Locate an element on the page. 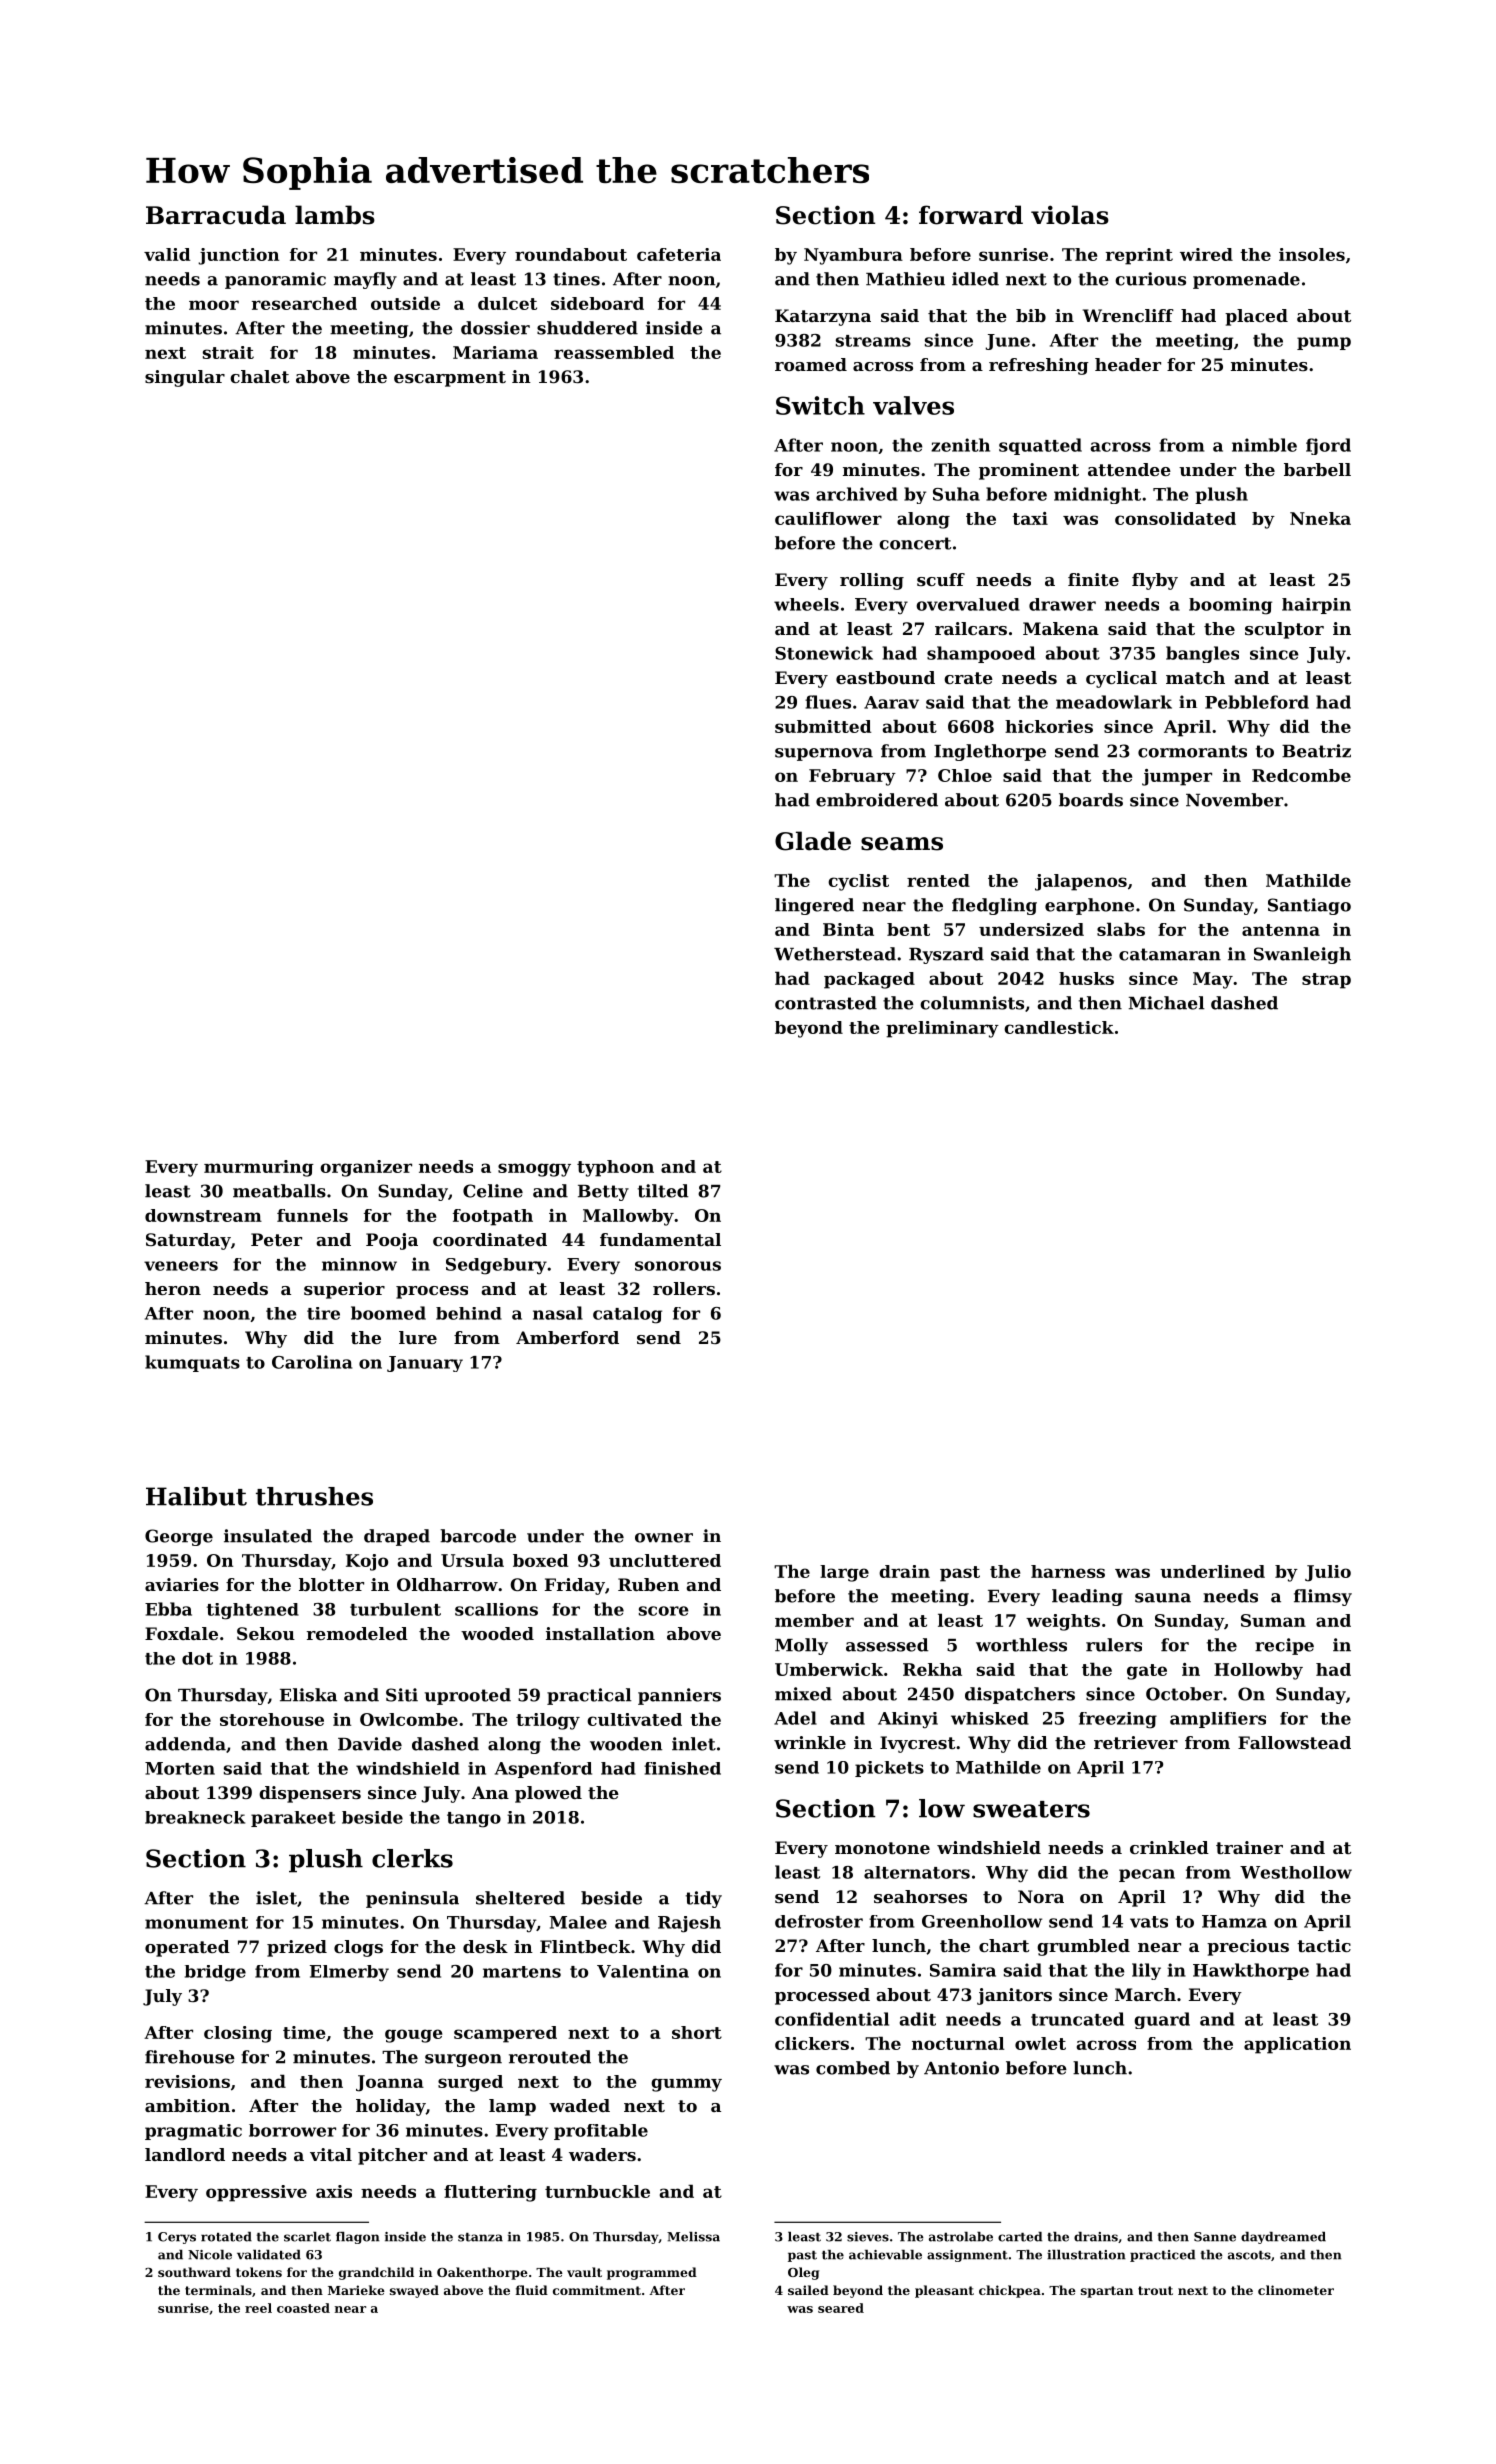 This document has width=1496, height=2464. Pooja is located at coordinates (392, 1241).
